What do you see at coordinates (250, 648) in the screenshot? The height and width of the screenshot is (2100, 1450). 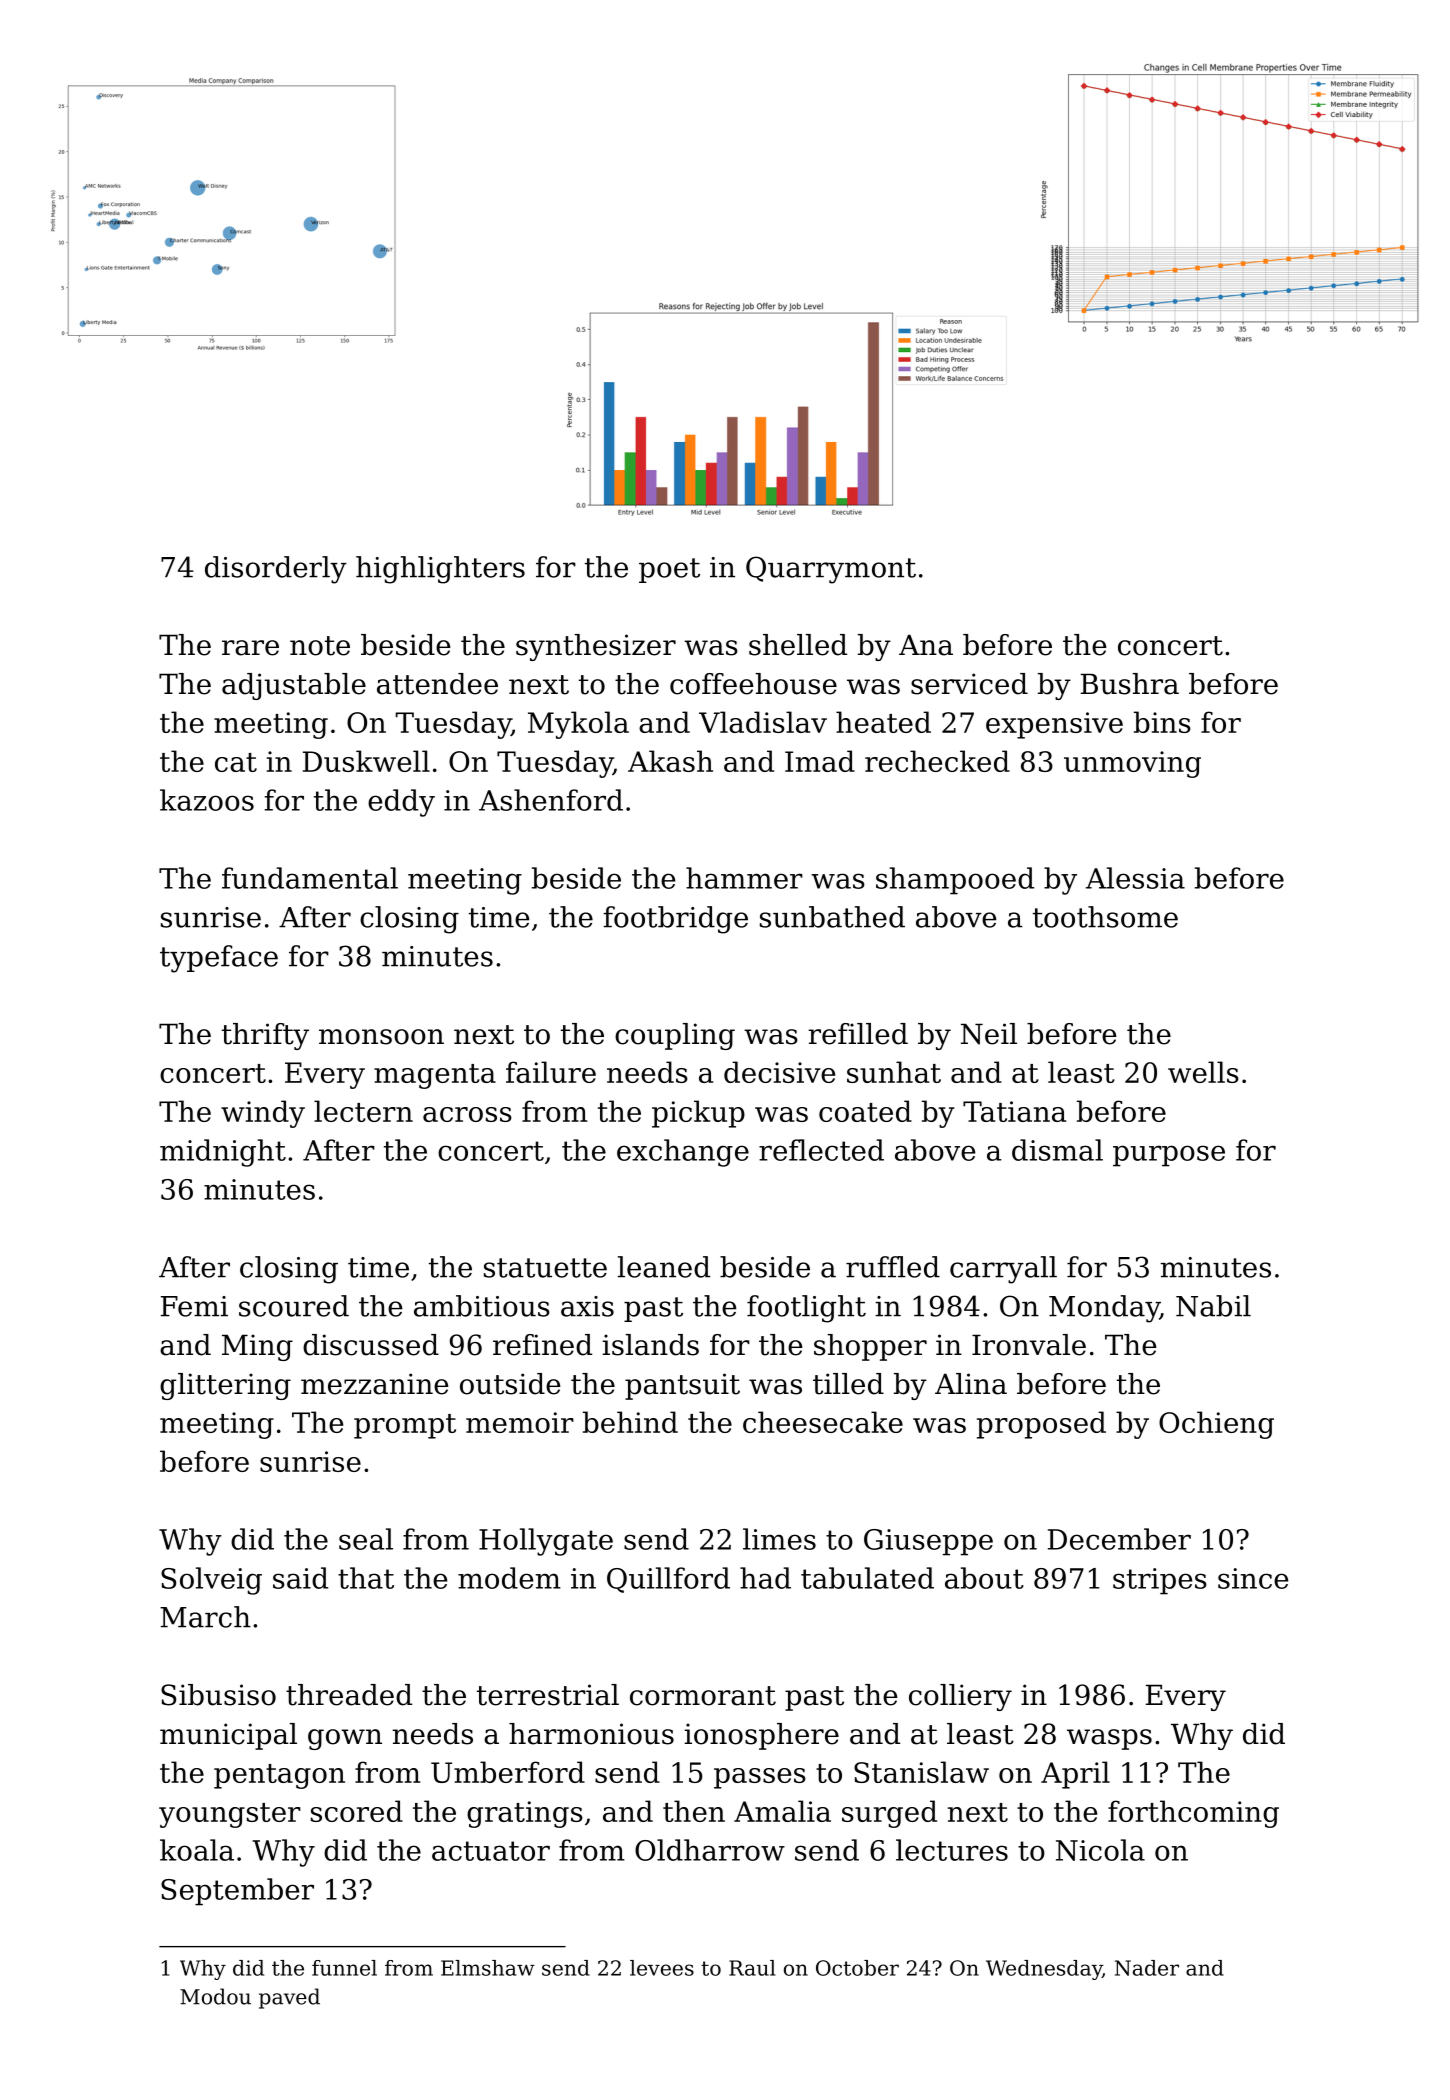 I see `rare` at bounding box center [250, 648].
